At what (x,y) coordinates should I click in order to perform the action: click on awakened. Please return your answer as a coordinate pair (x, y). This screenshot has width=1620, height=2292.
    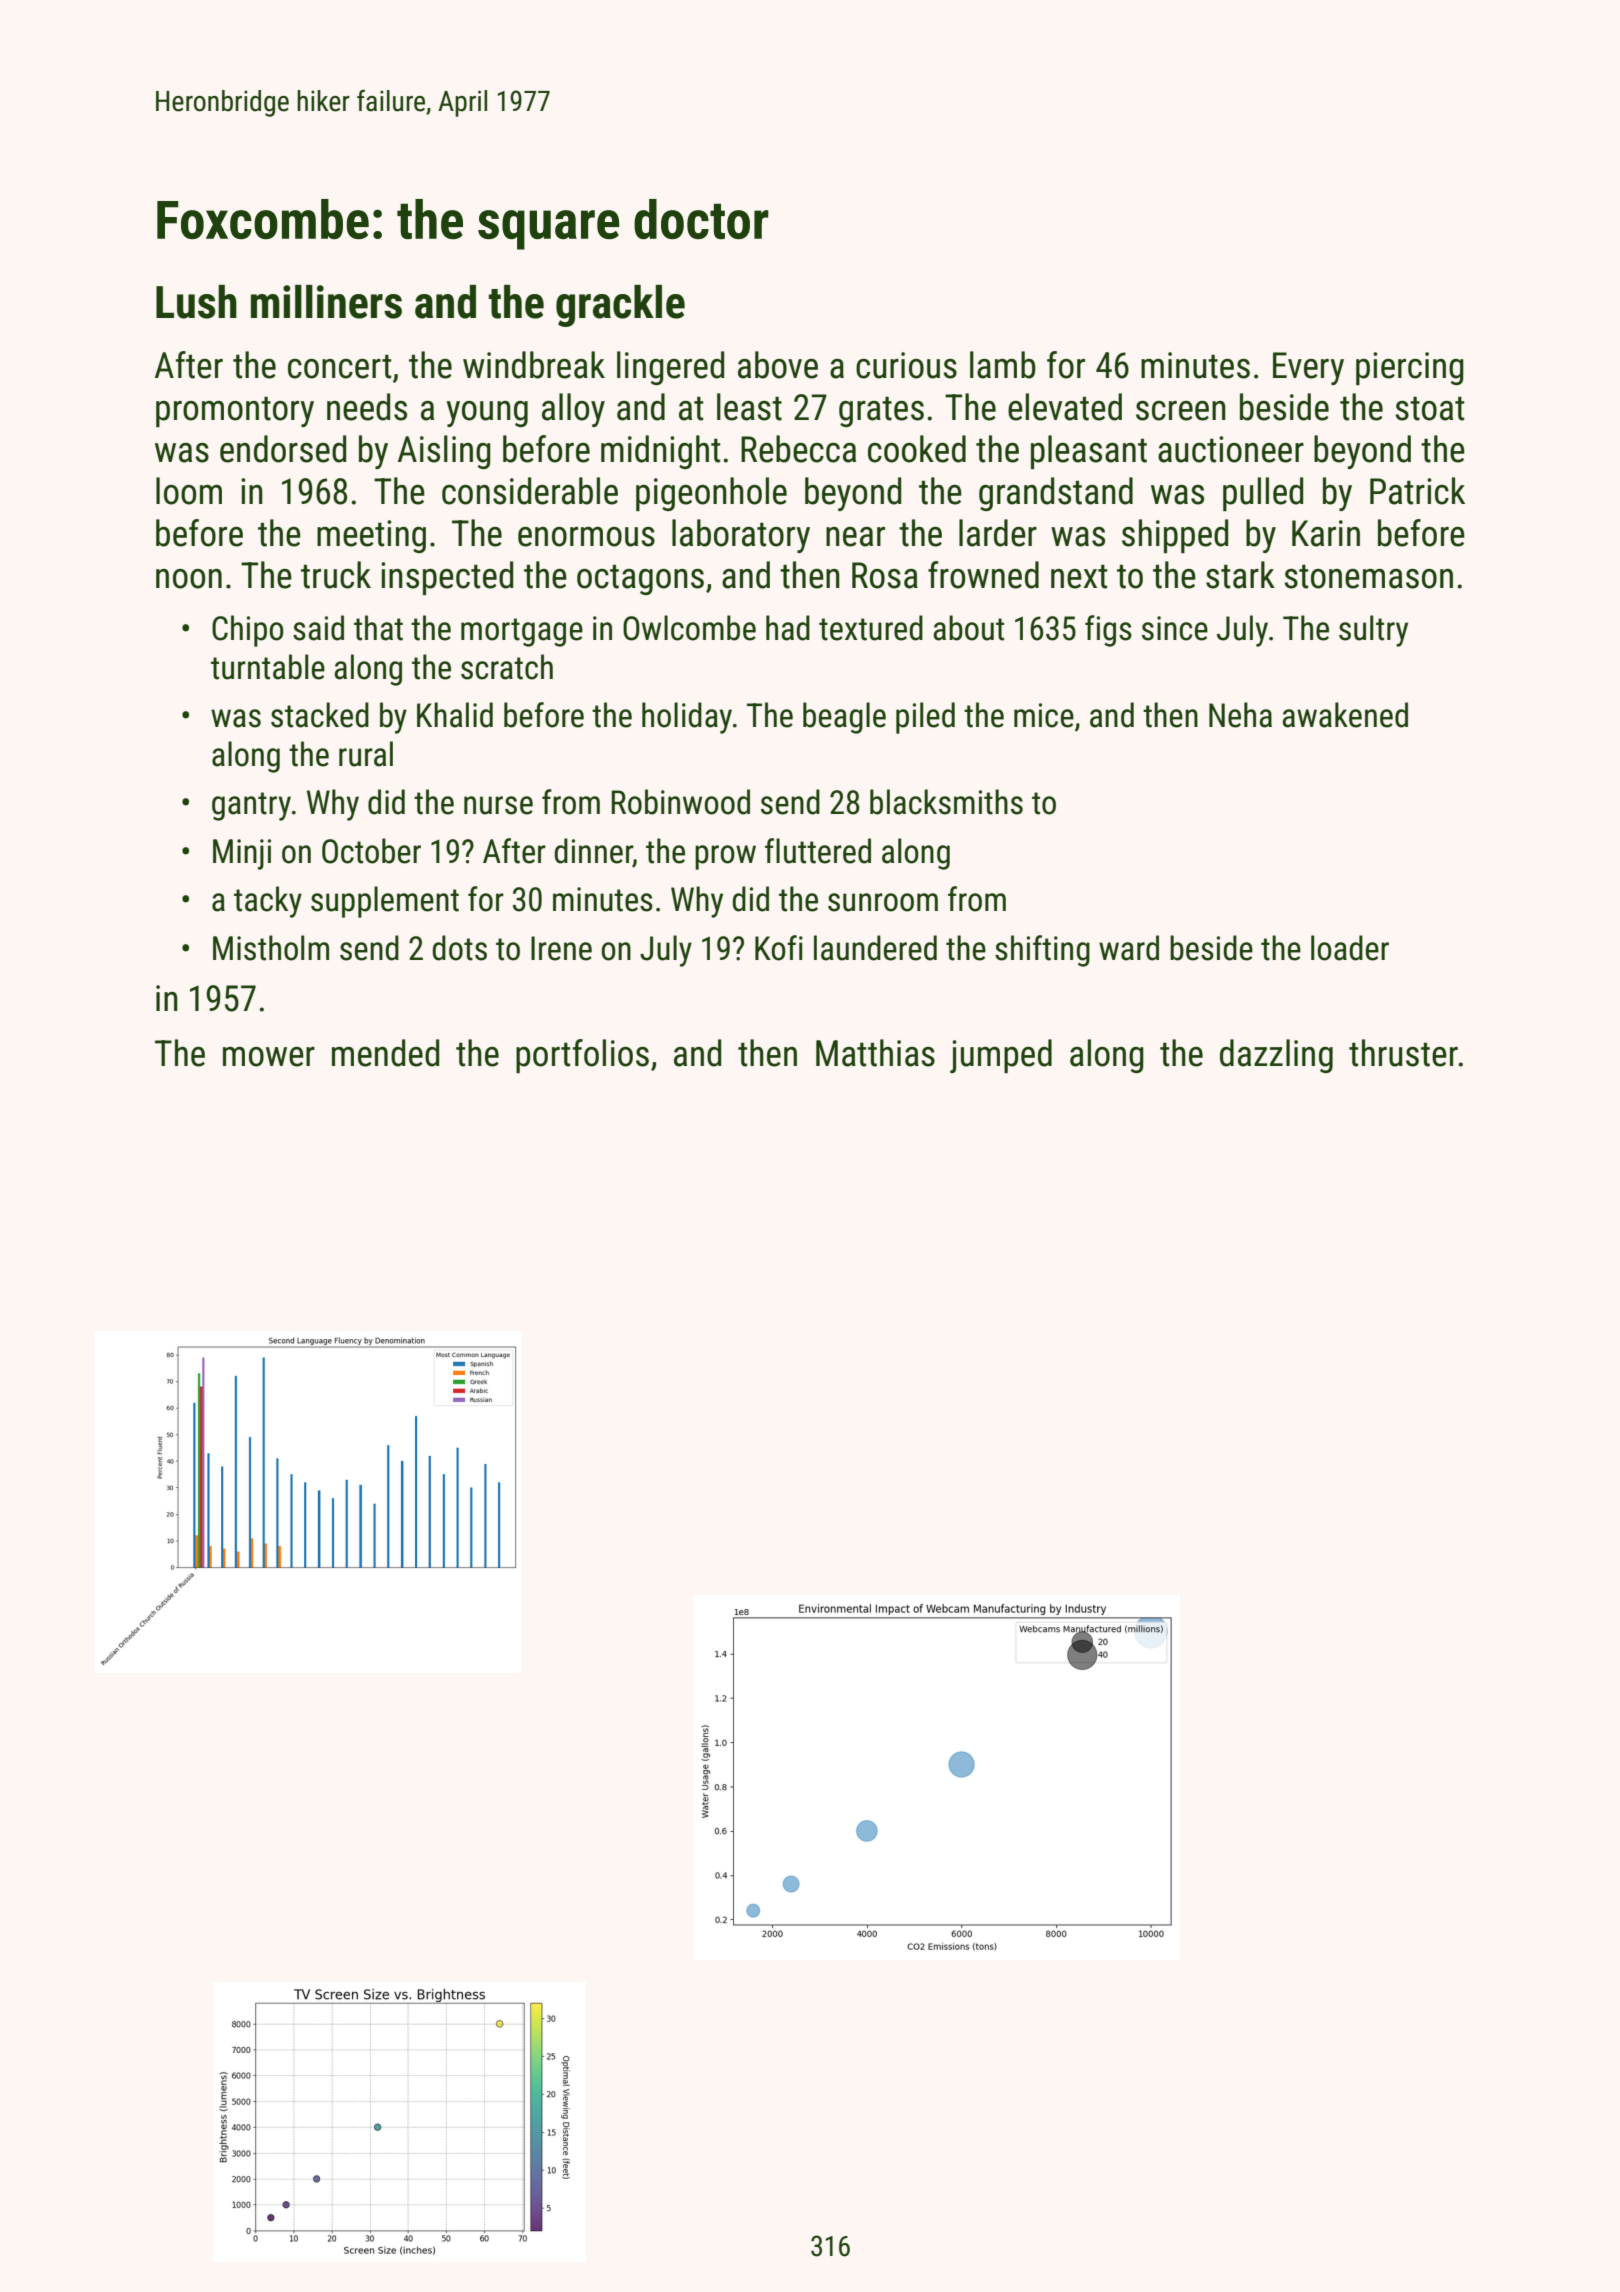
    Looking at the image, I should click on (1345, 715).
